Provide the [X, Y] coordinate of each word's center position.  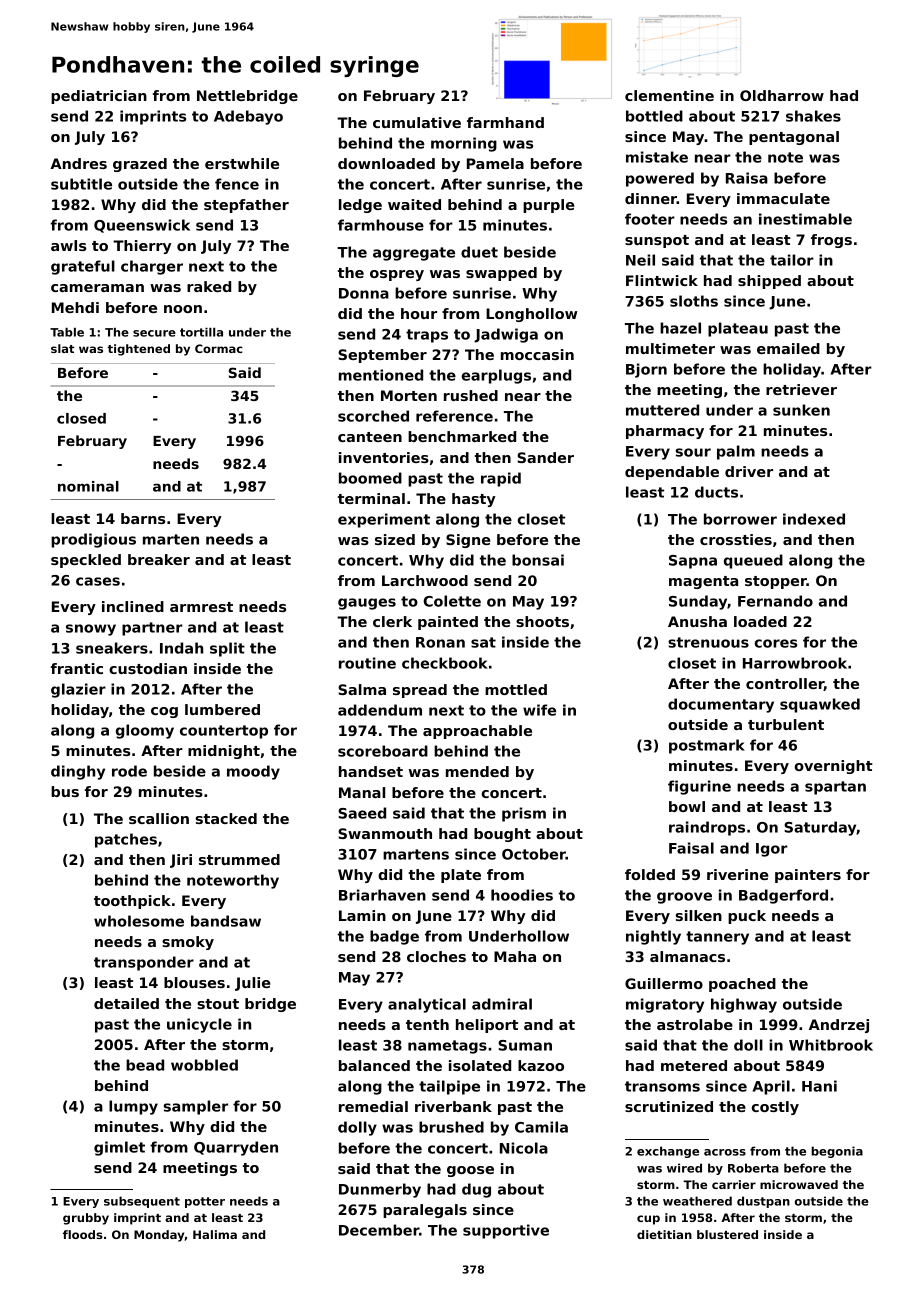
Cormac [219, 348]
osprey [397, 275]
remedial [373, 1106]
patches [126, 840]
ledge [360, 206]
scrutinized [669, 1106]
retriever [801, 389]
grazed [140, 165]
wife [539, 710]
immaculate [783, 198]
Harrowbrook [795, 663]
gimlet [119, 1148]
